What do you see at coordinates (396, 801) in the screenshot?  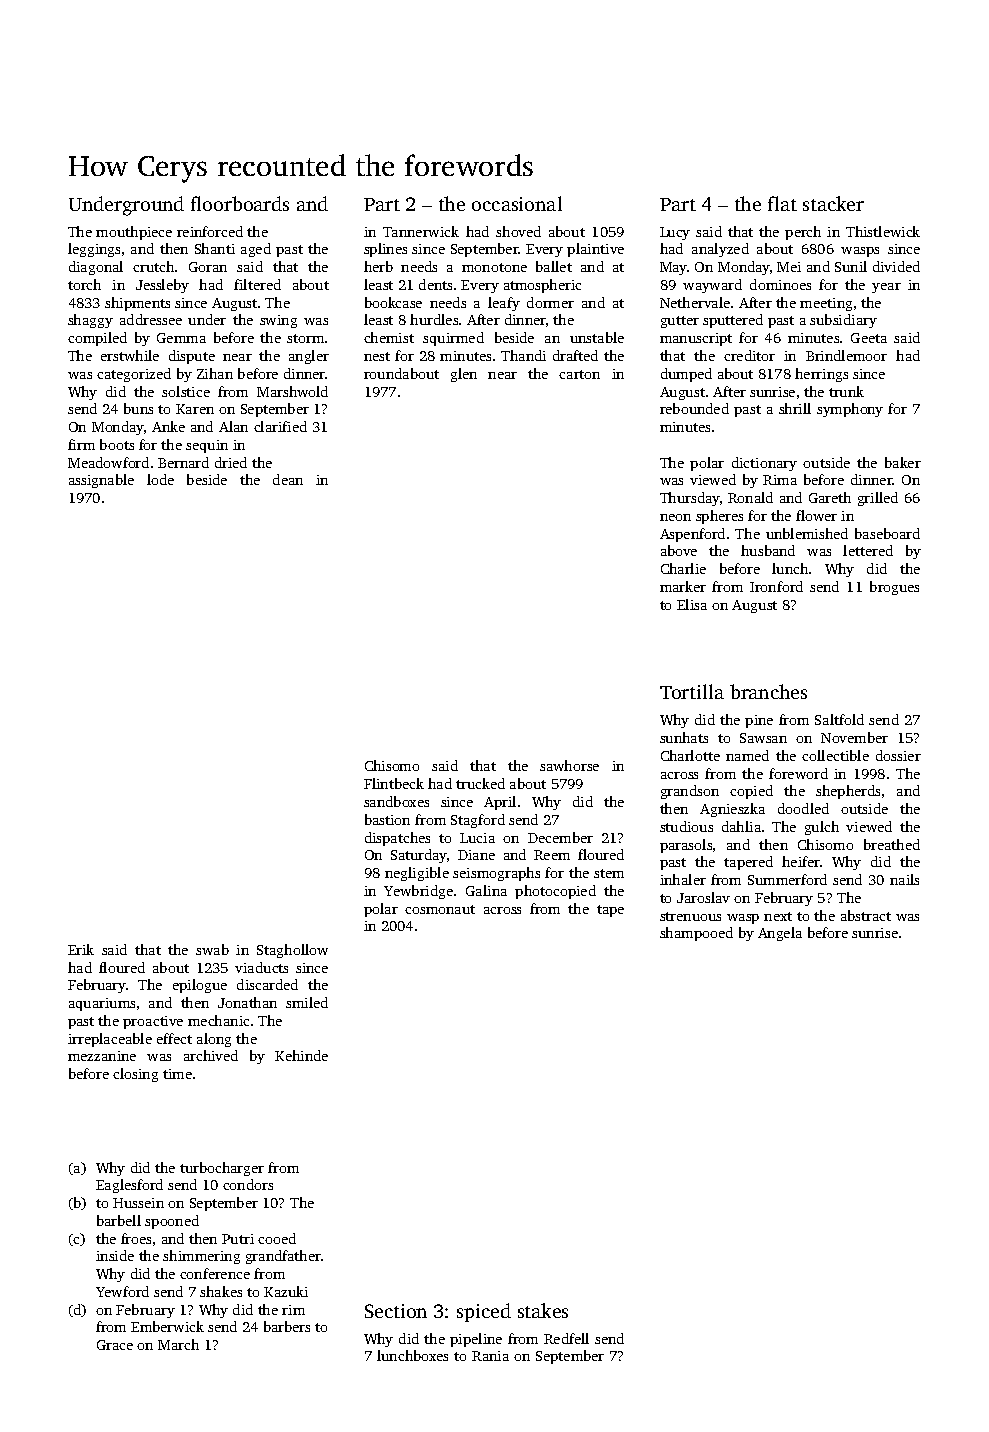 I see `sandboxes` at bounding box center [396, 801].
